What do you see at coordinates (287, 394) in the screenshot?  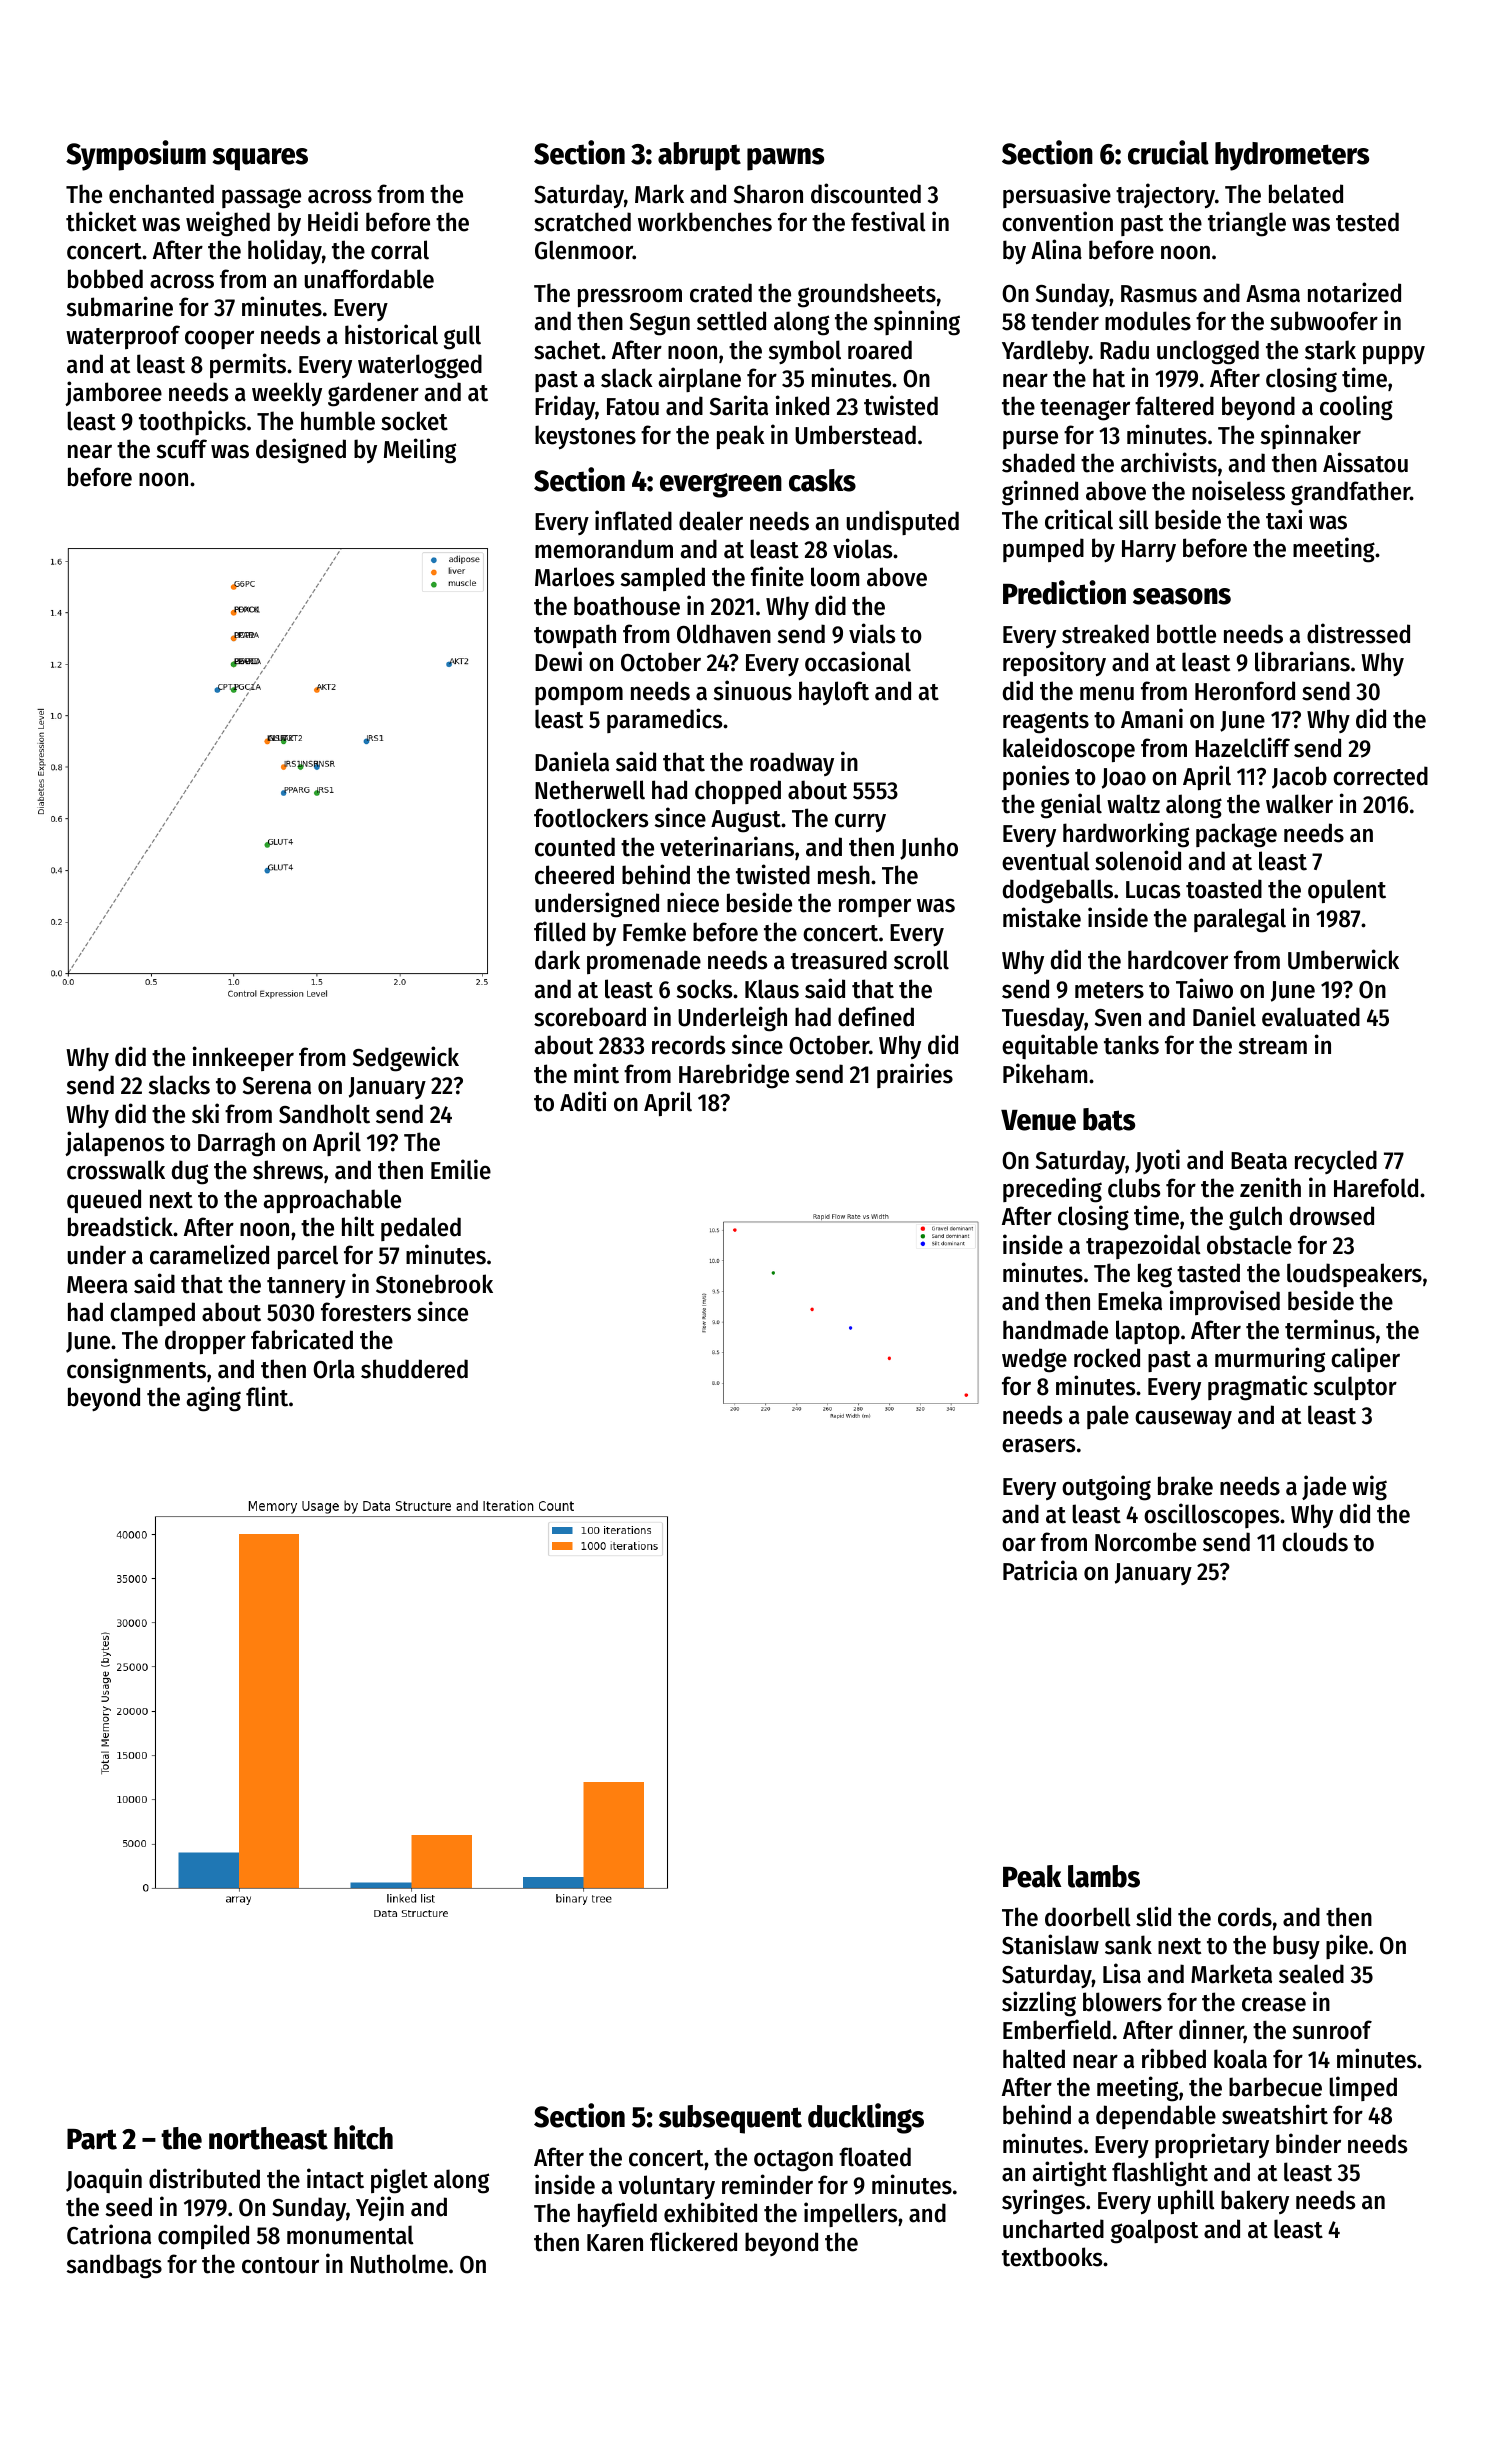 I see `weekly` at bounding box center [287, 394].
